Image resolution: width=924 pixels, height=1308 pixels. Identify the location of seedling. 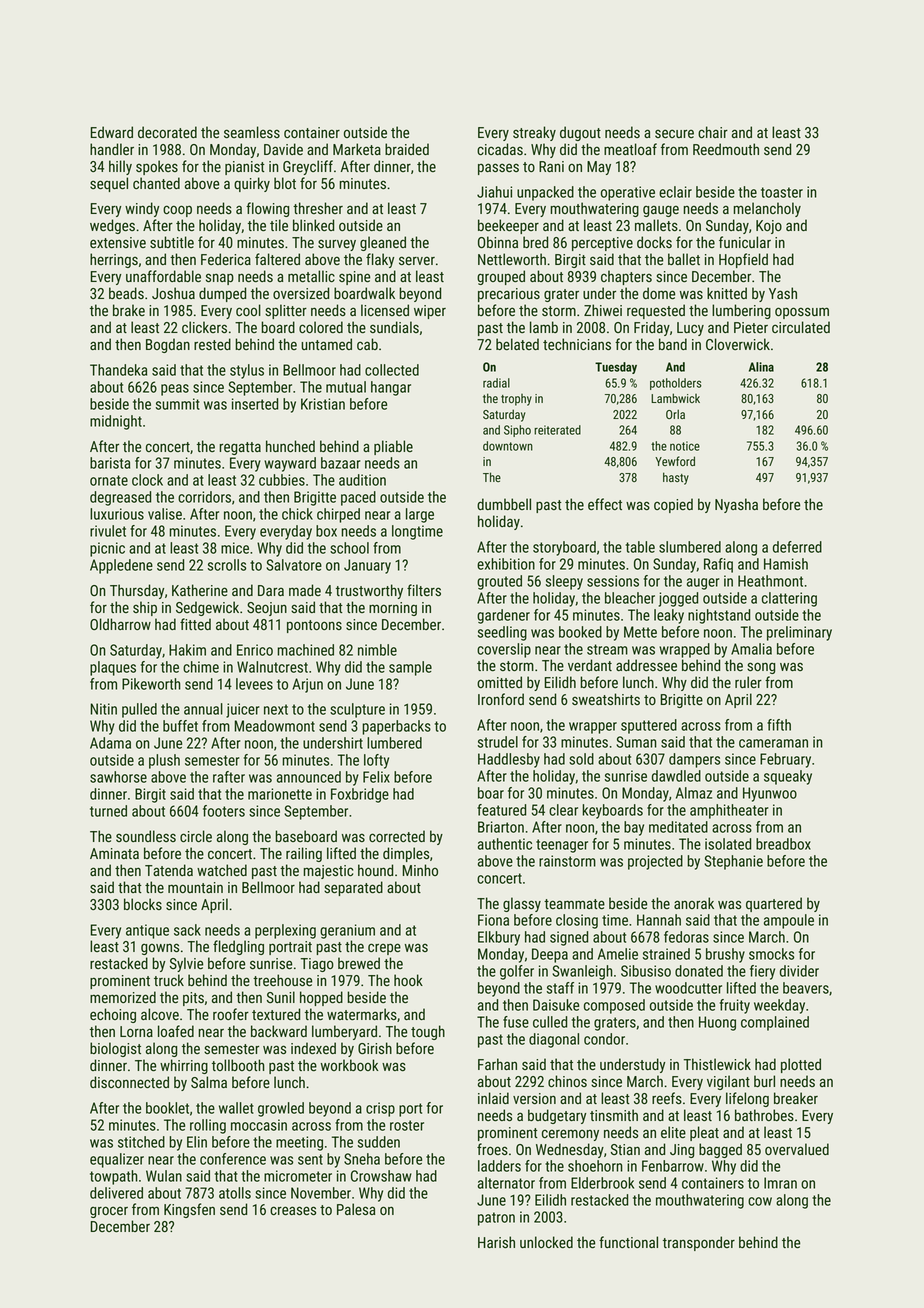
(502, 633).
